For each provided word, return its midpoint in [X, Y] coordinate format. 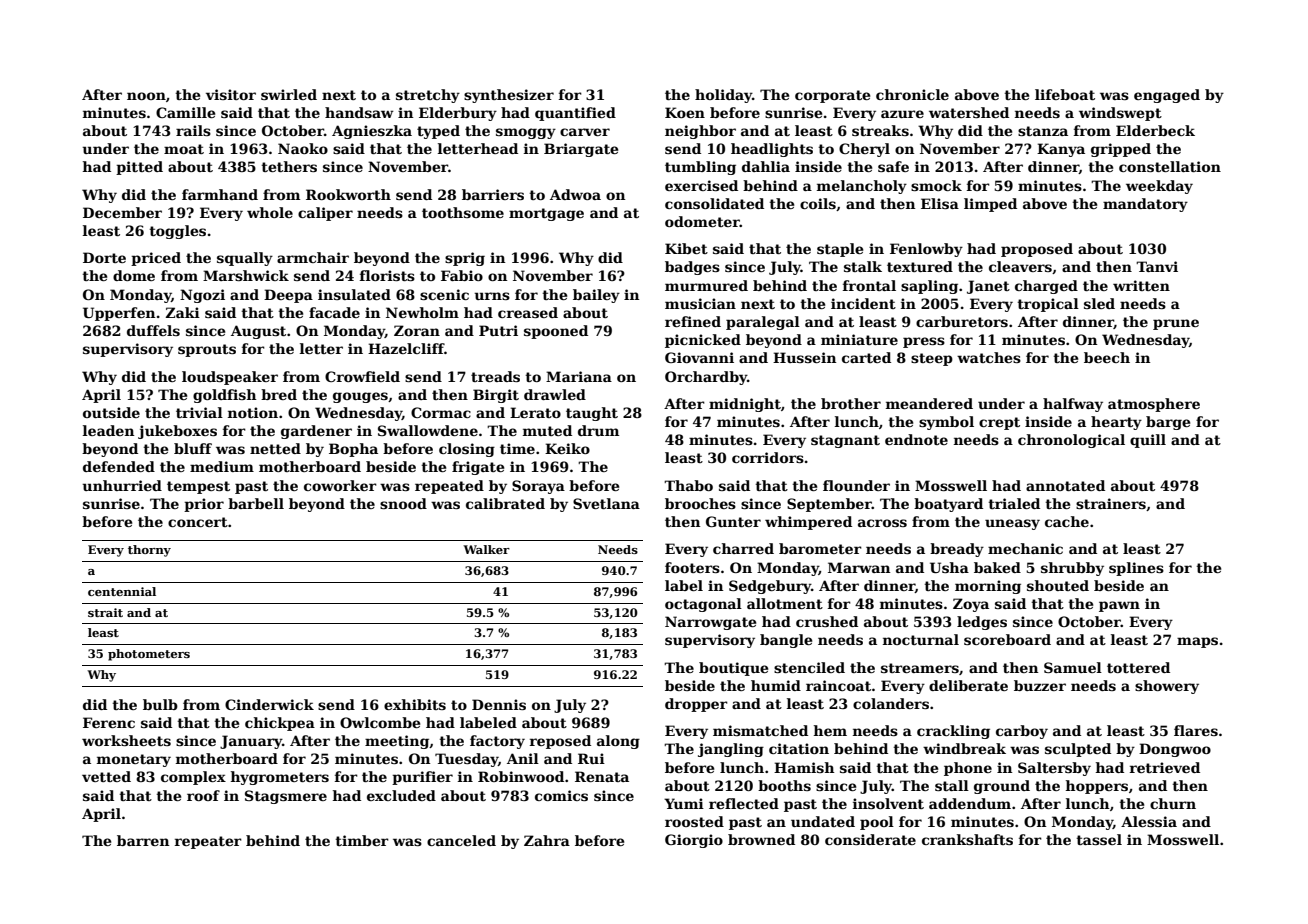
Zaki [182, 312]
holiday [723, 96]
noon [146, 96]
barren [143, 840]
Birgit [496, 396]
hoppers [1097, 787]
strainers [1111, 503]
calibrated [505, 503]
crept [999, 423]
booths [784, 785]
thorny [149, 551]
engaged [1167, 96]
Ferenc [109, 722]
